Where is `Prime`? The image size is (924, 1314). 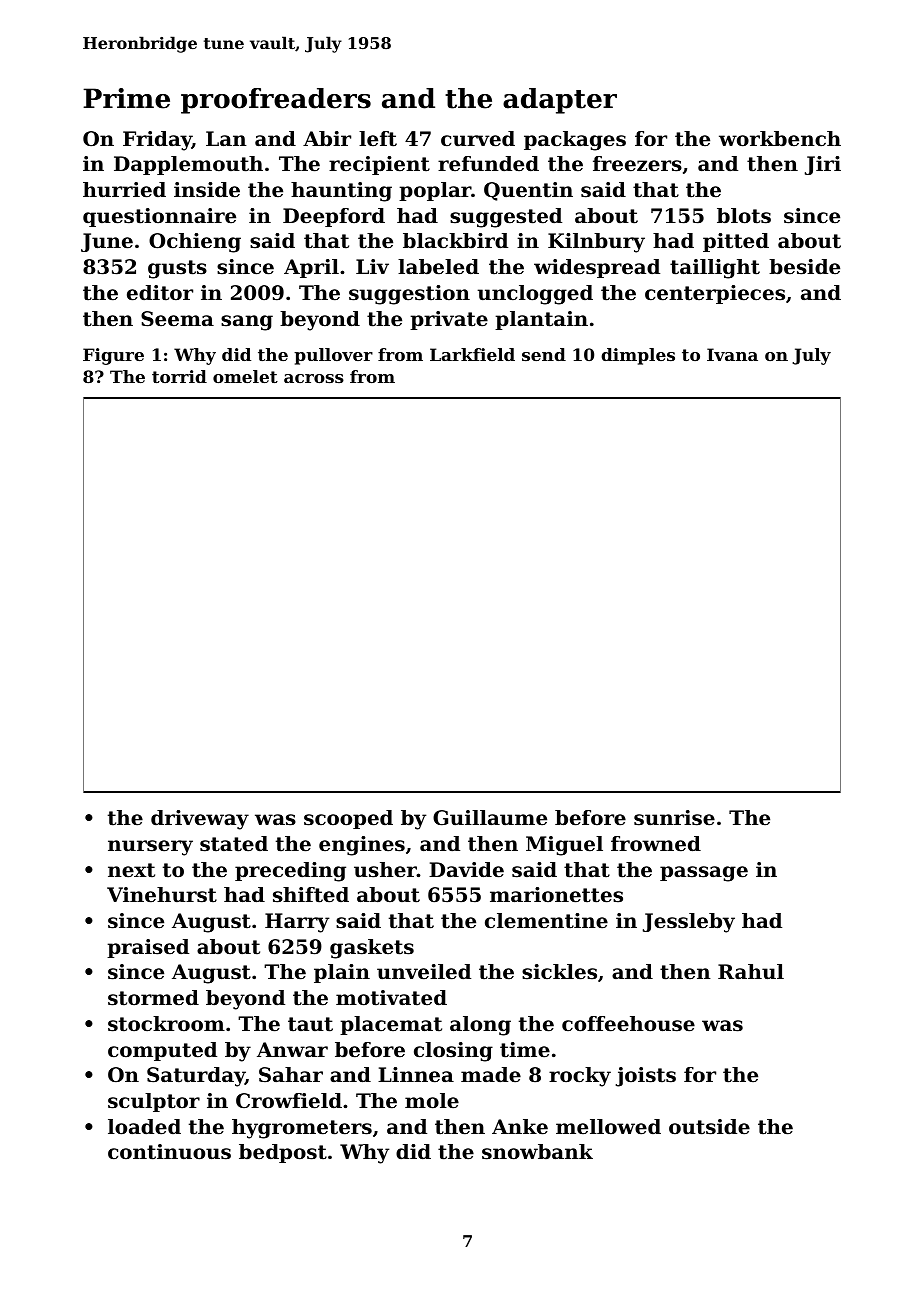 Prime is located at coordinates (126, 98).
